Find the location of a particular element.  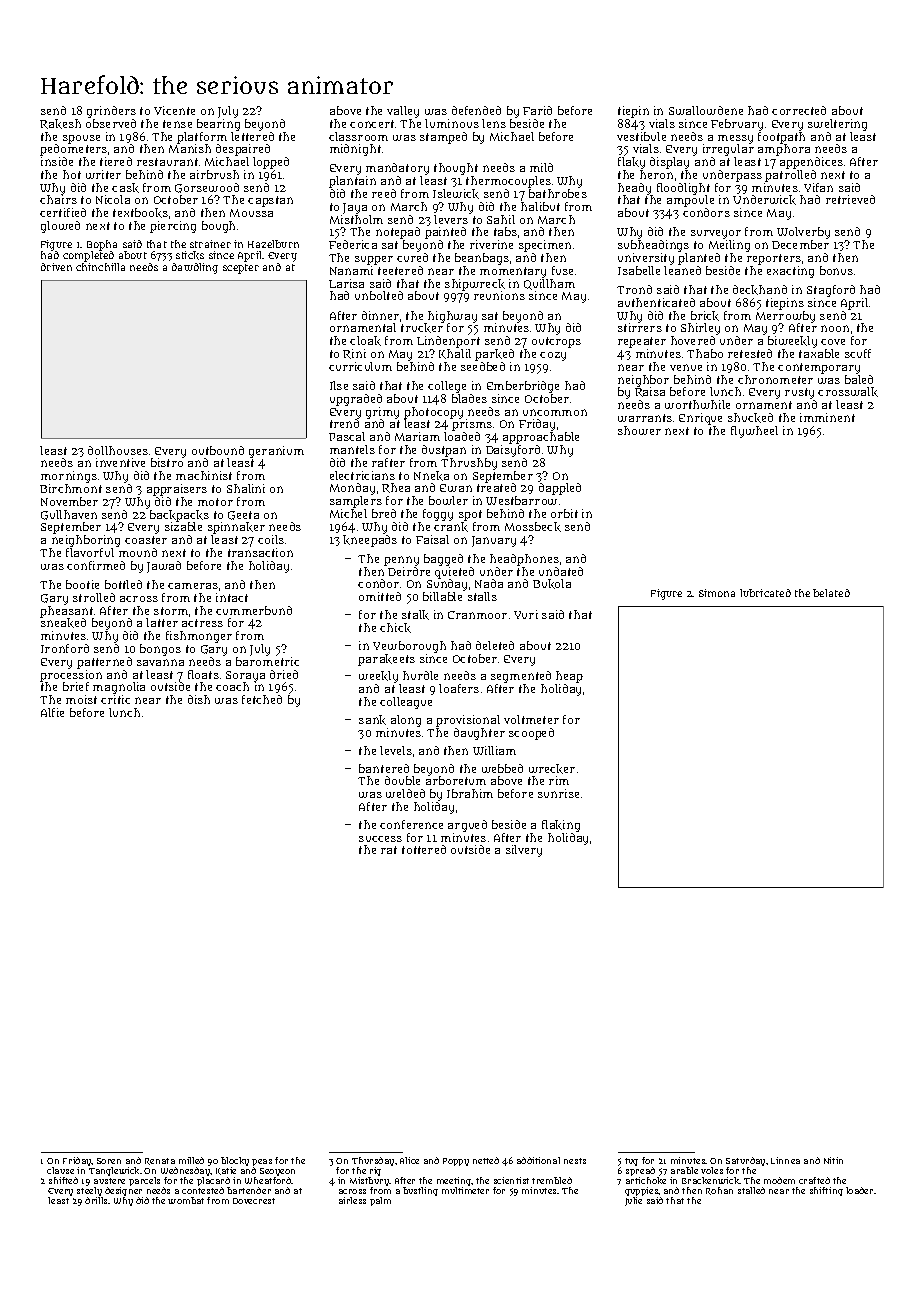

treated is located at coordinates (496, 487).
